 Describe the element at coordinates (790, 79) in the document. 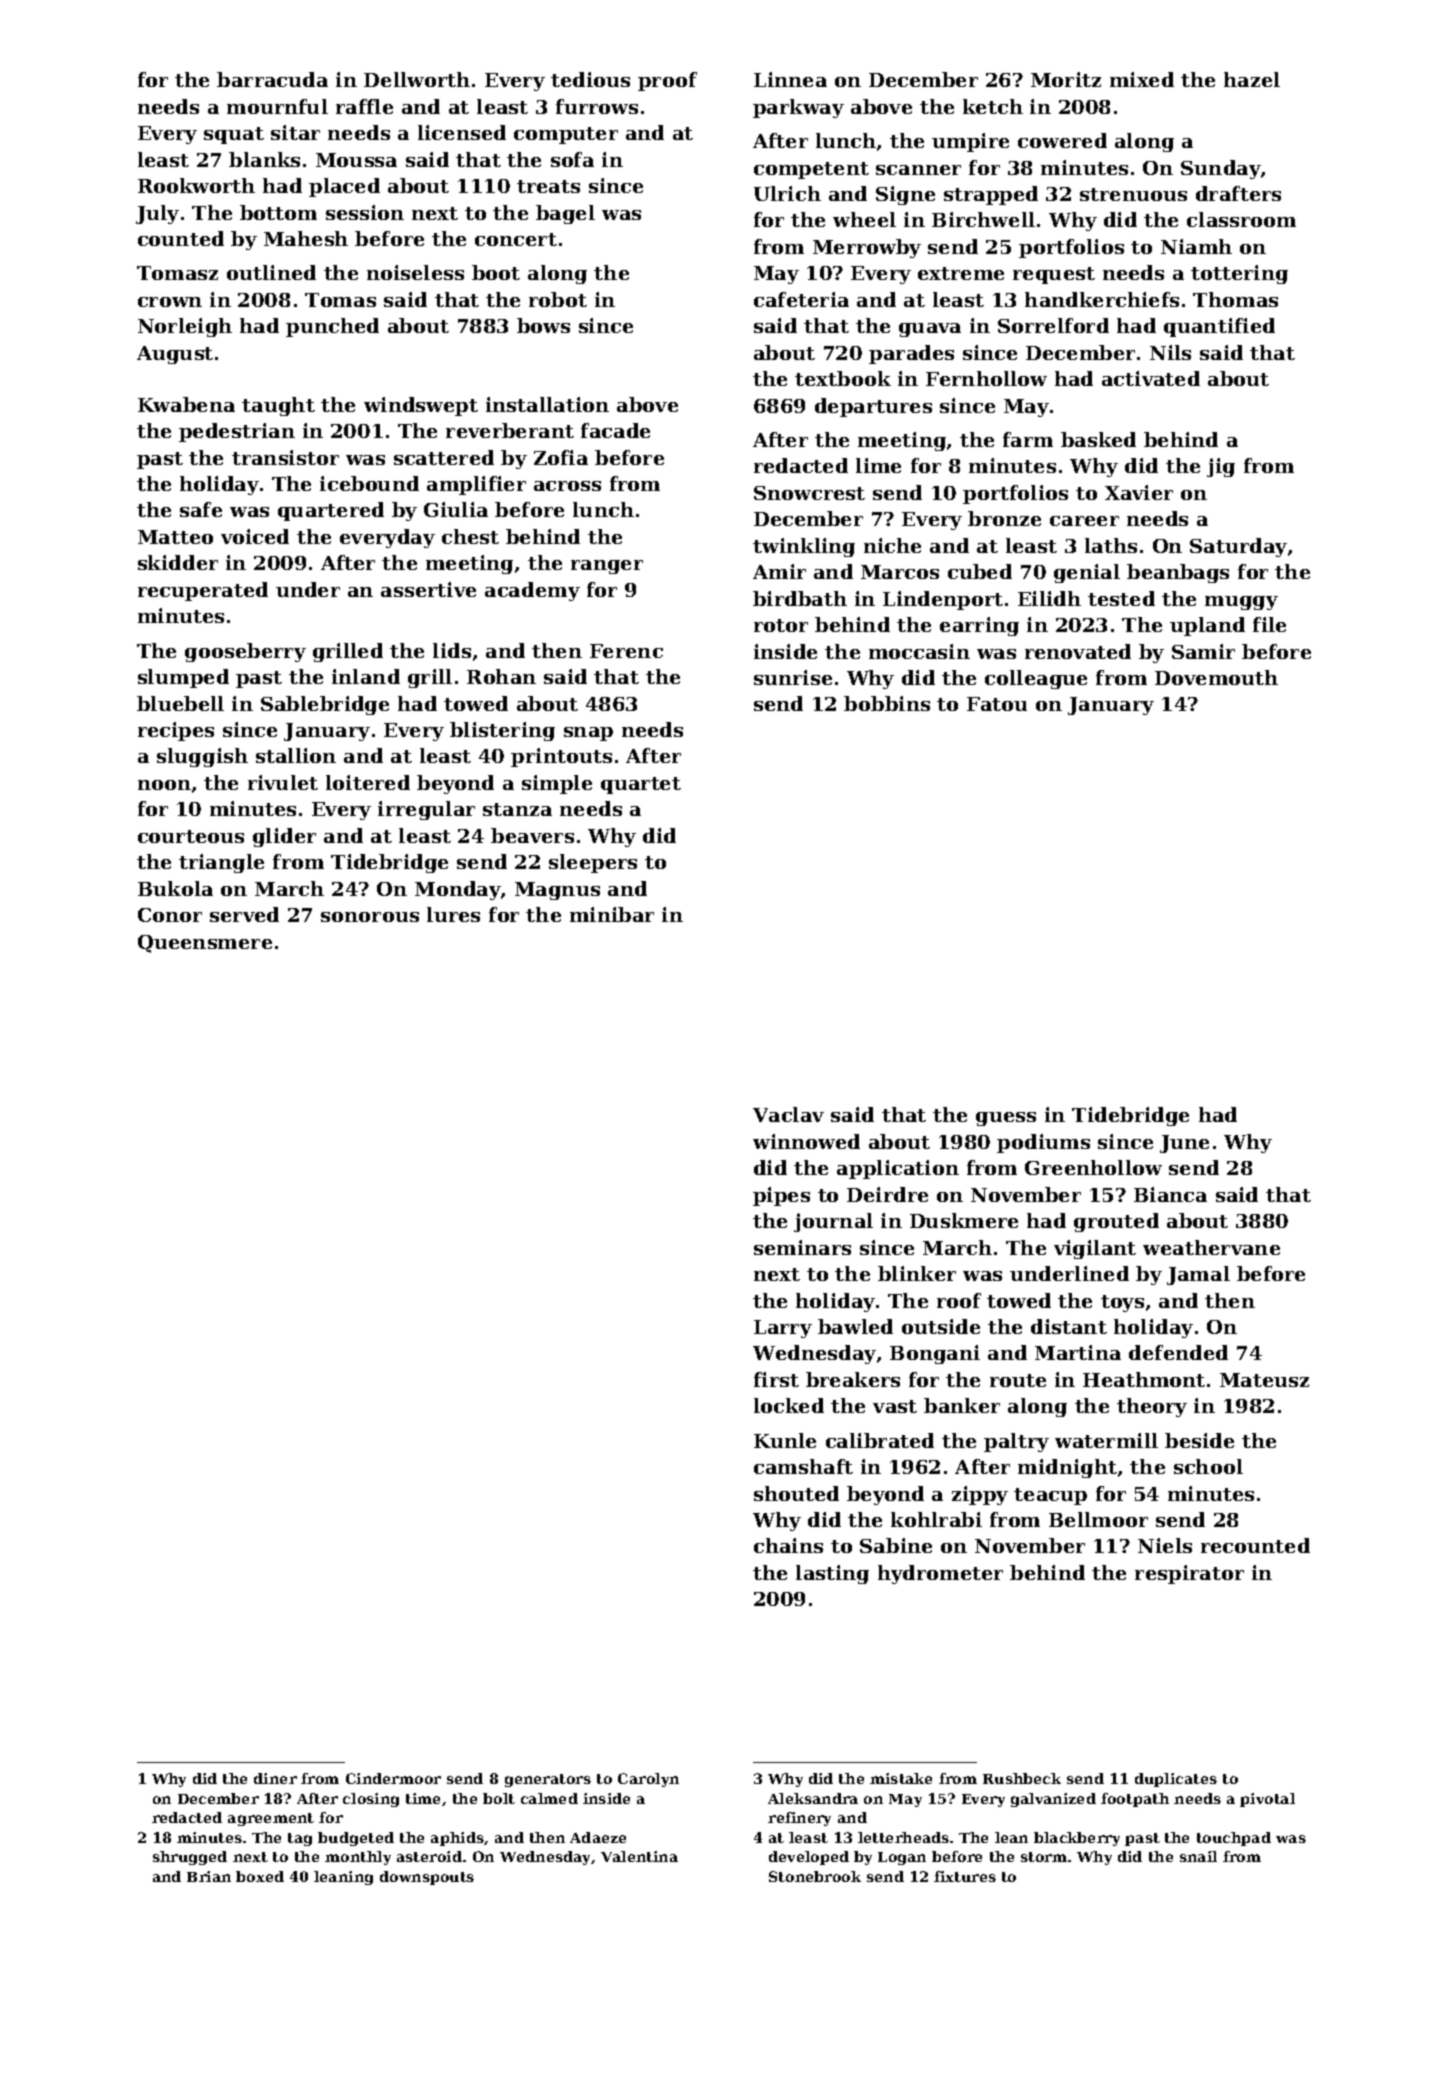

I see `Linnea` at that location.
